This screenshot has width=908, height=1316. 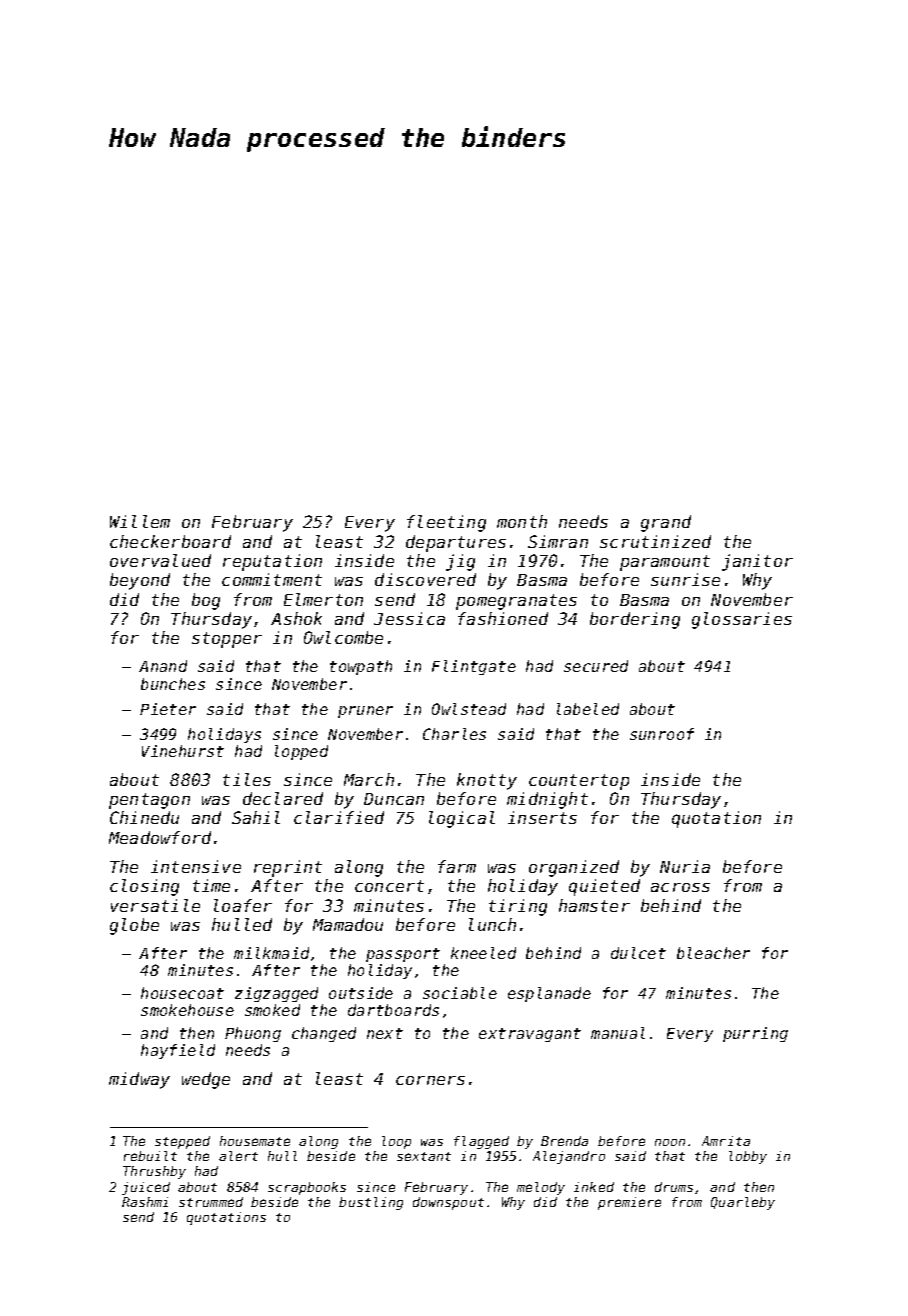 I want to click on manual, so click(x=618, y=1033).
